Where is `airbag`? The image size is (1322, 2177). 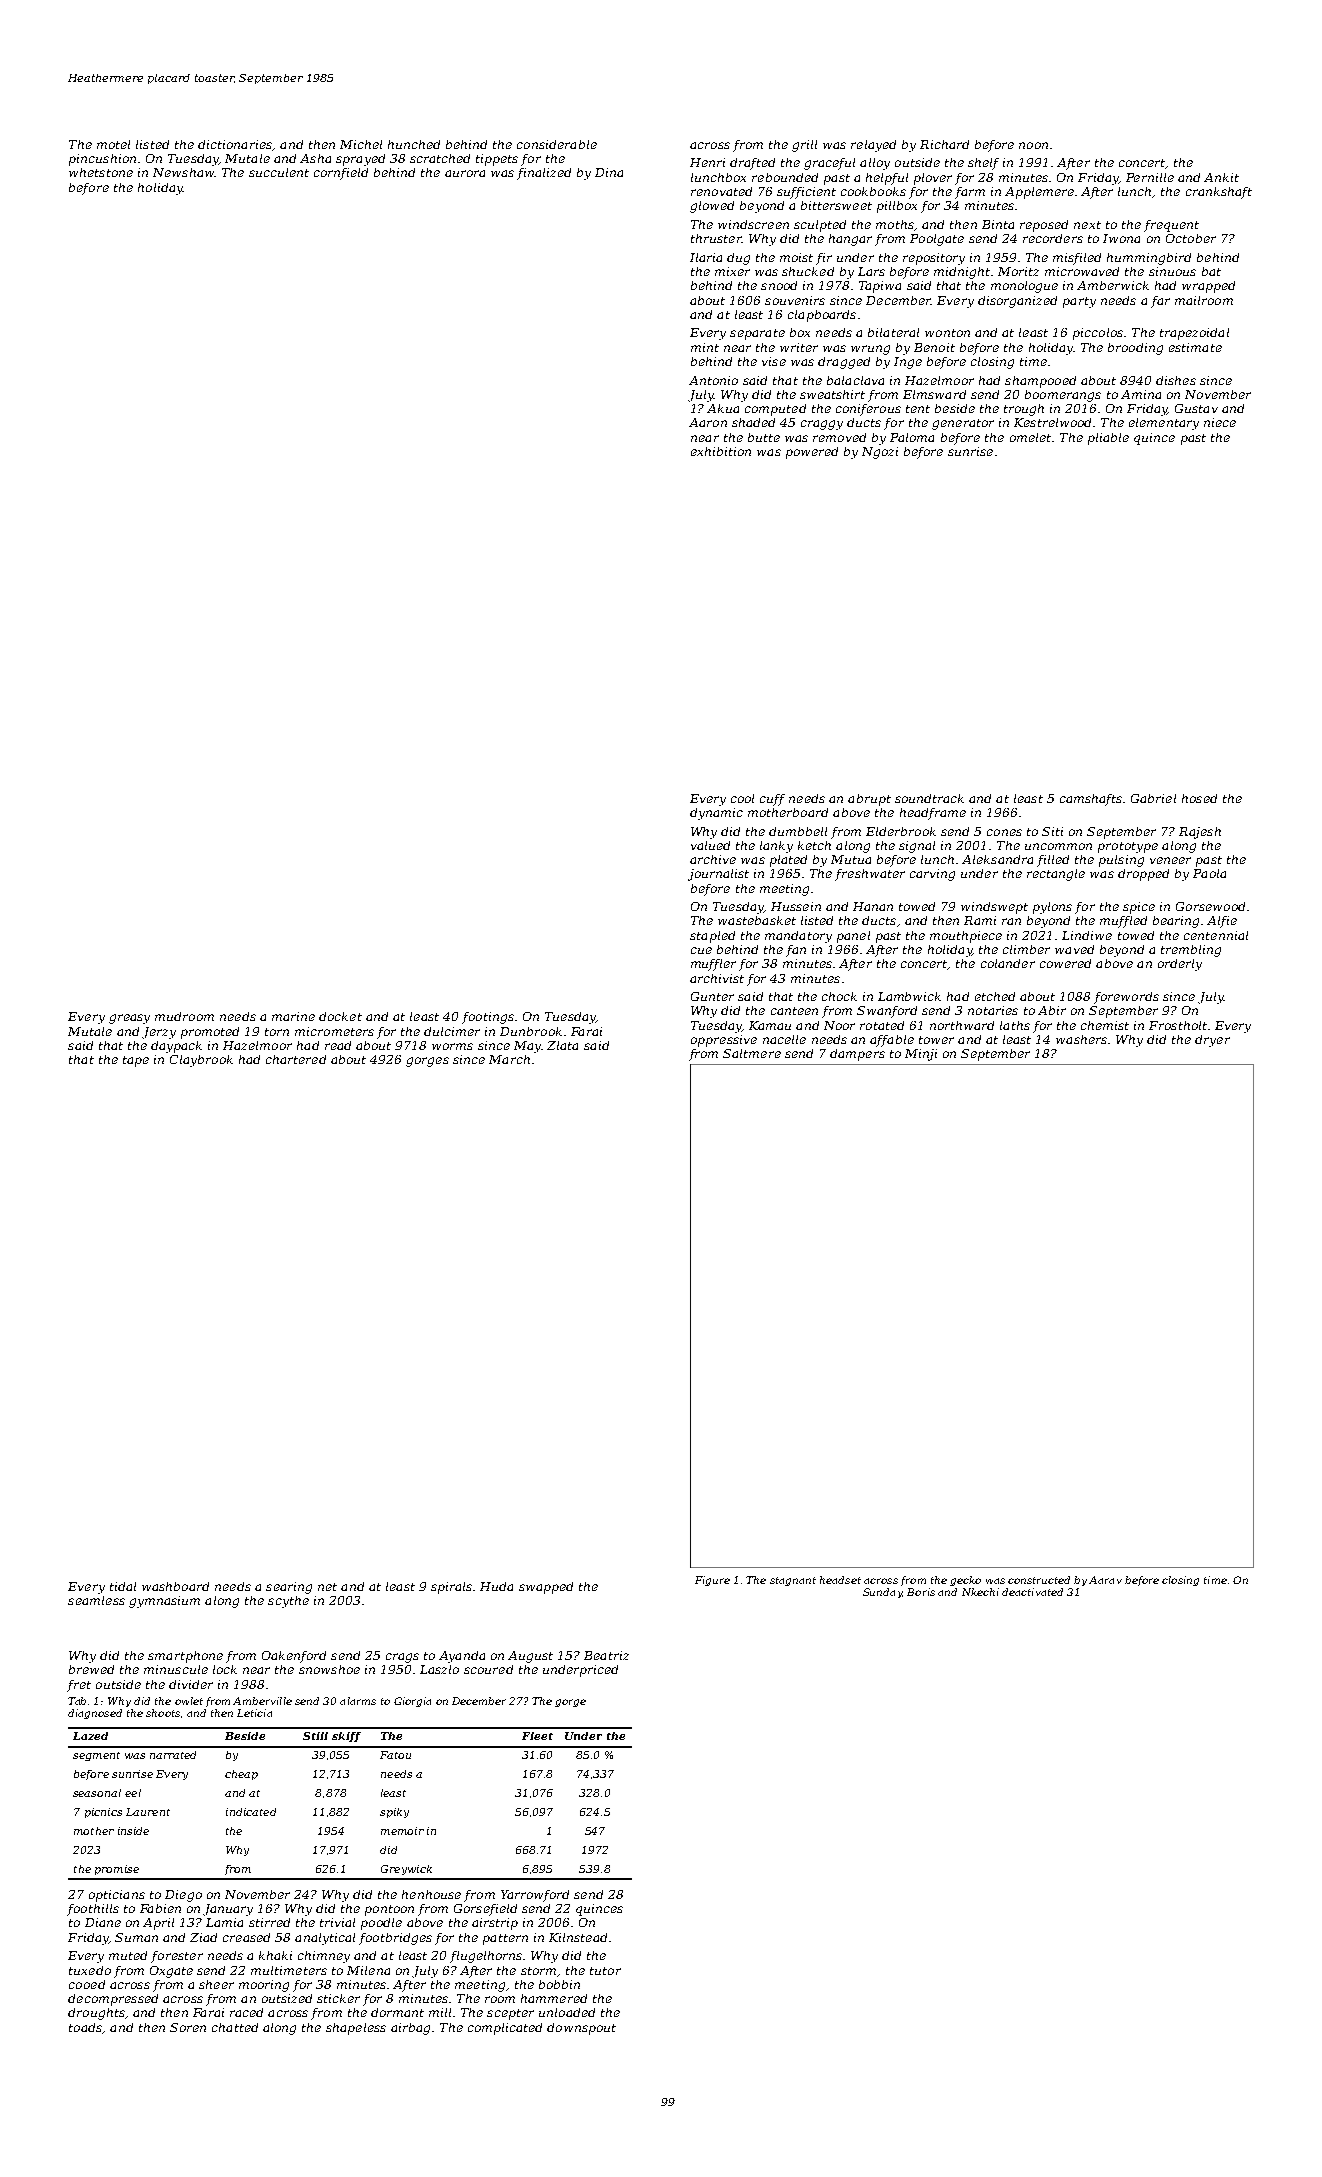 airbag is located at coordinates (410, 2029).
